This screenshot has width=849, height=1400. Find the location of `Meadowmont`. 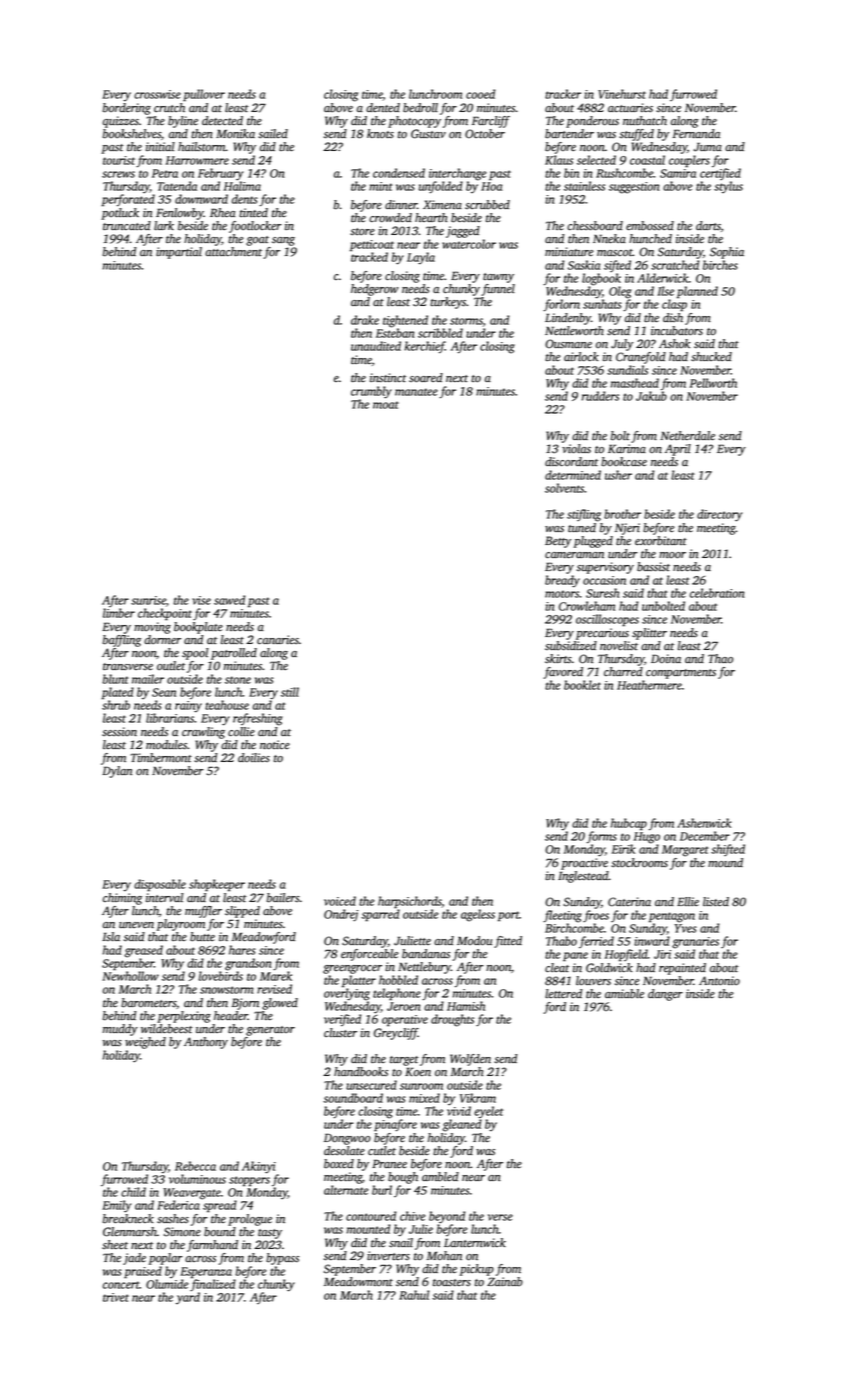

Meadowmont is located at coordinates (358, 1282).
